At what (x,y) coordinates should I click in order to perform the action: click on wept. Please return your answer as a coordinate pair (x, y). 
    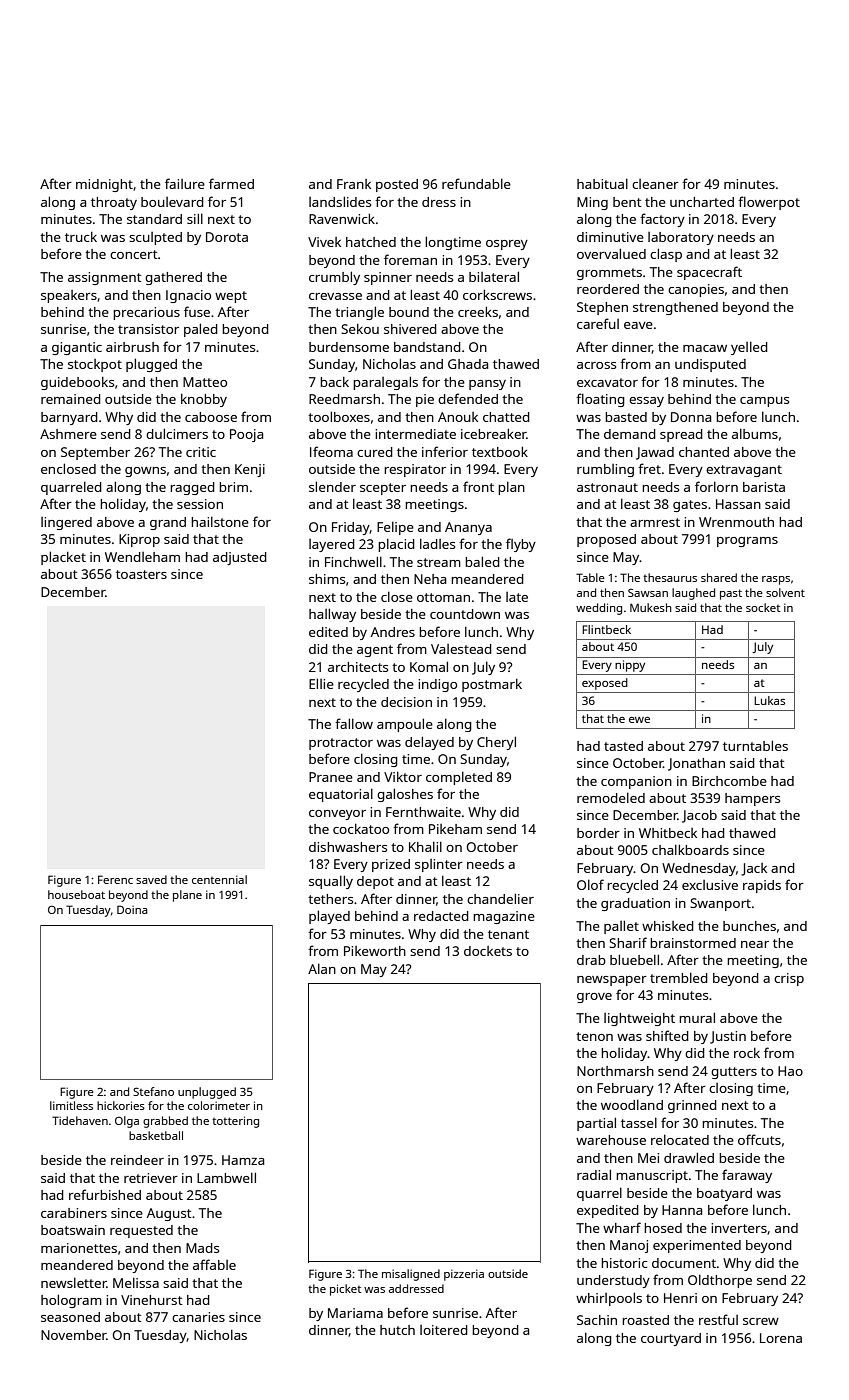
    Looking at the image, I should click on (231, 297).
